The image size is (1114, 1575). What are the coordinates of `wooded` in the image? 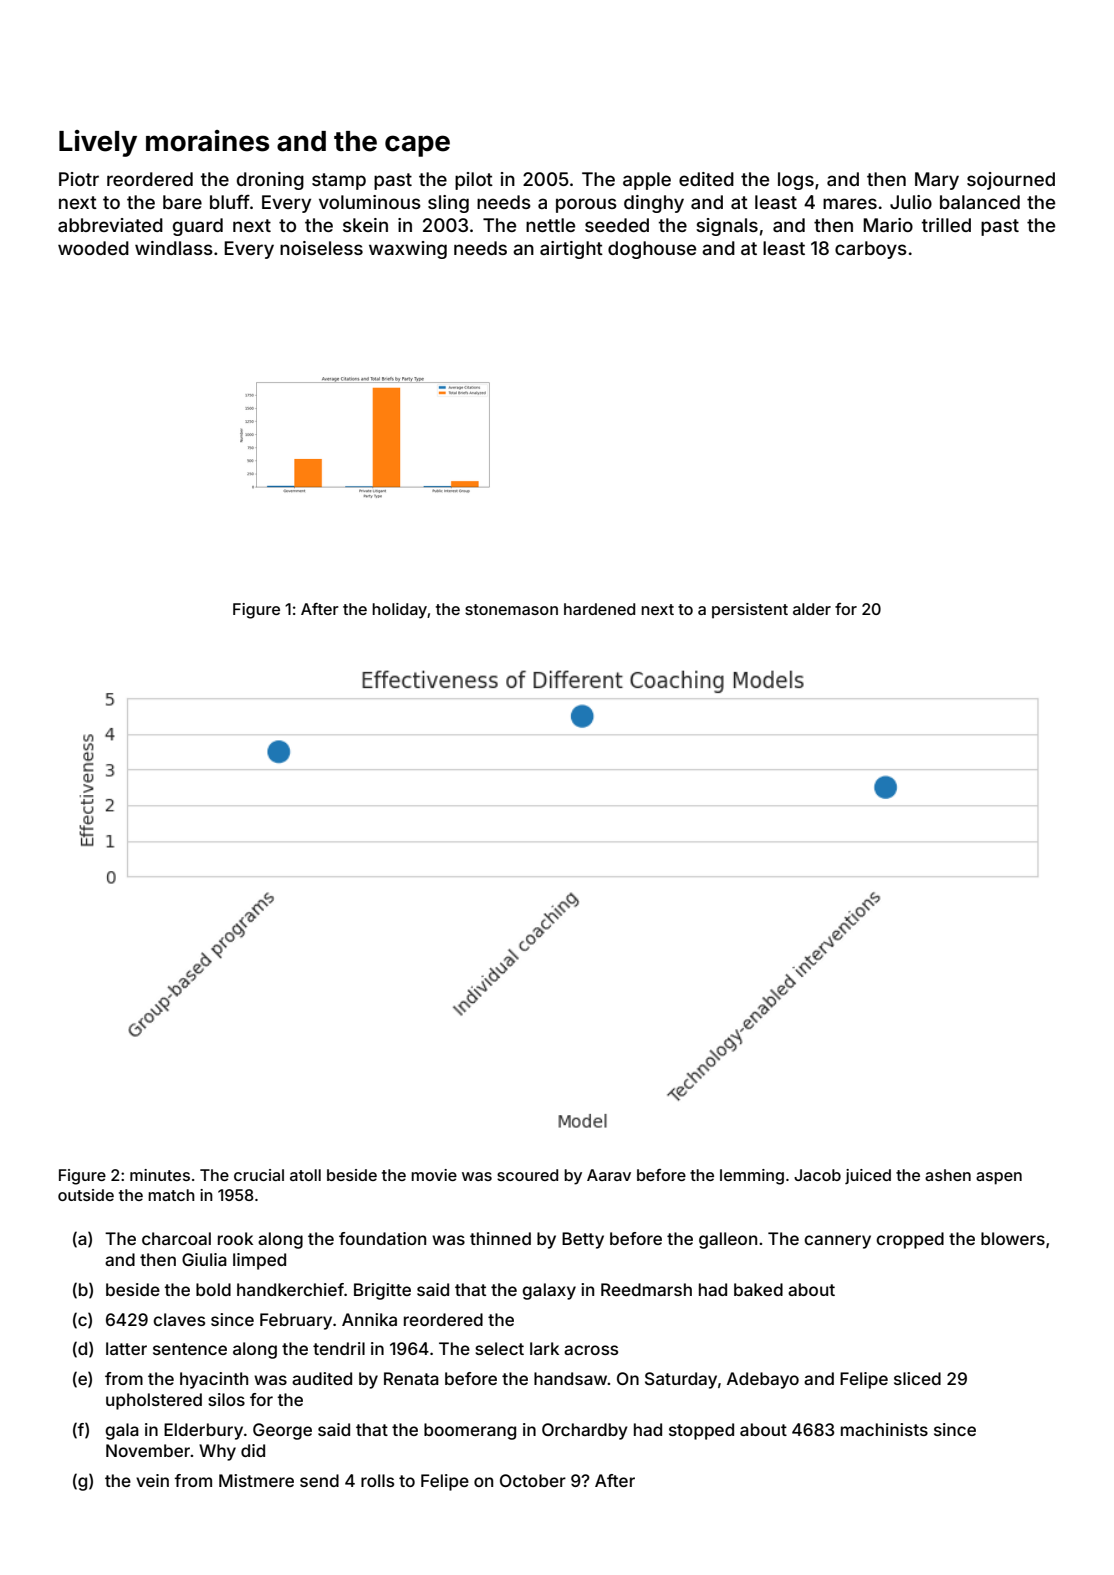 It's located at (93, 248).
